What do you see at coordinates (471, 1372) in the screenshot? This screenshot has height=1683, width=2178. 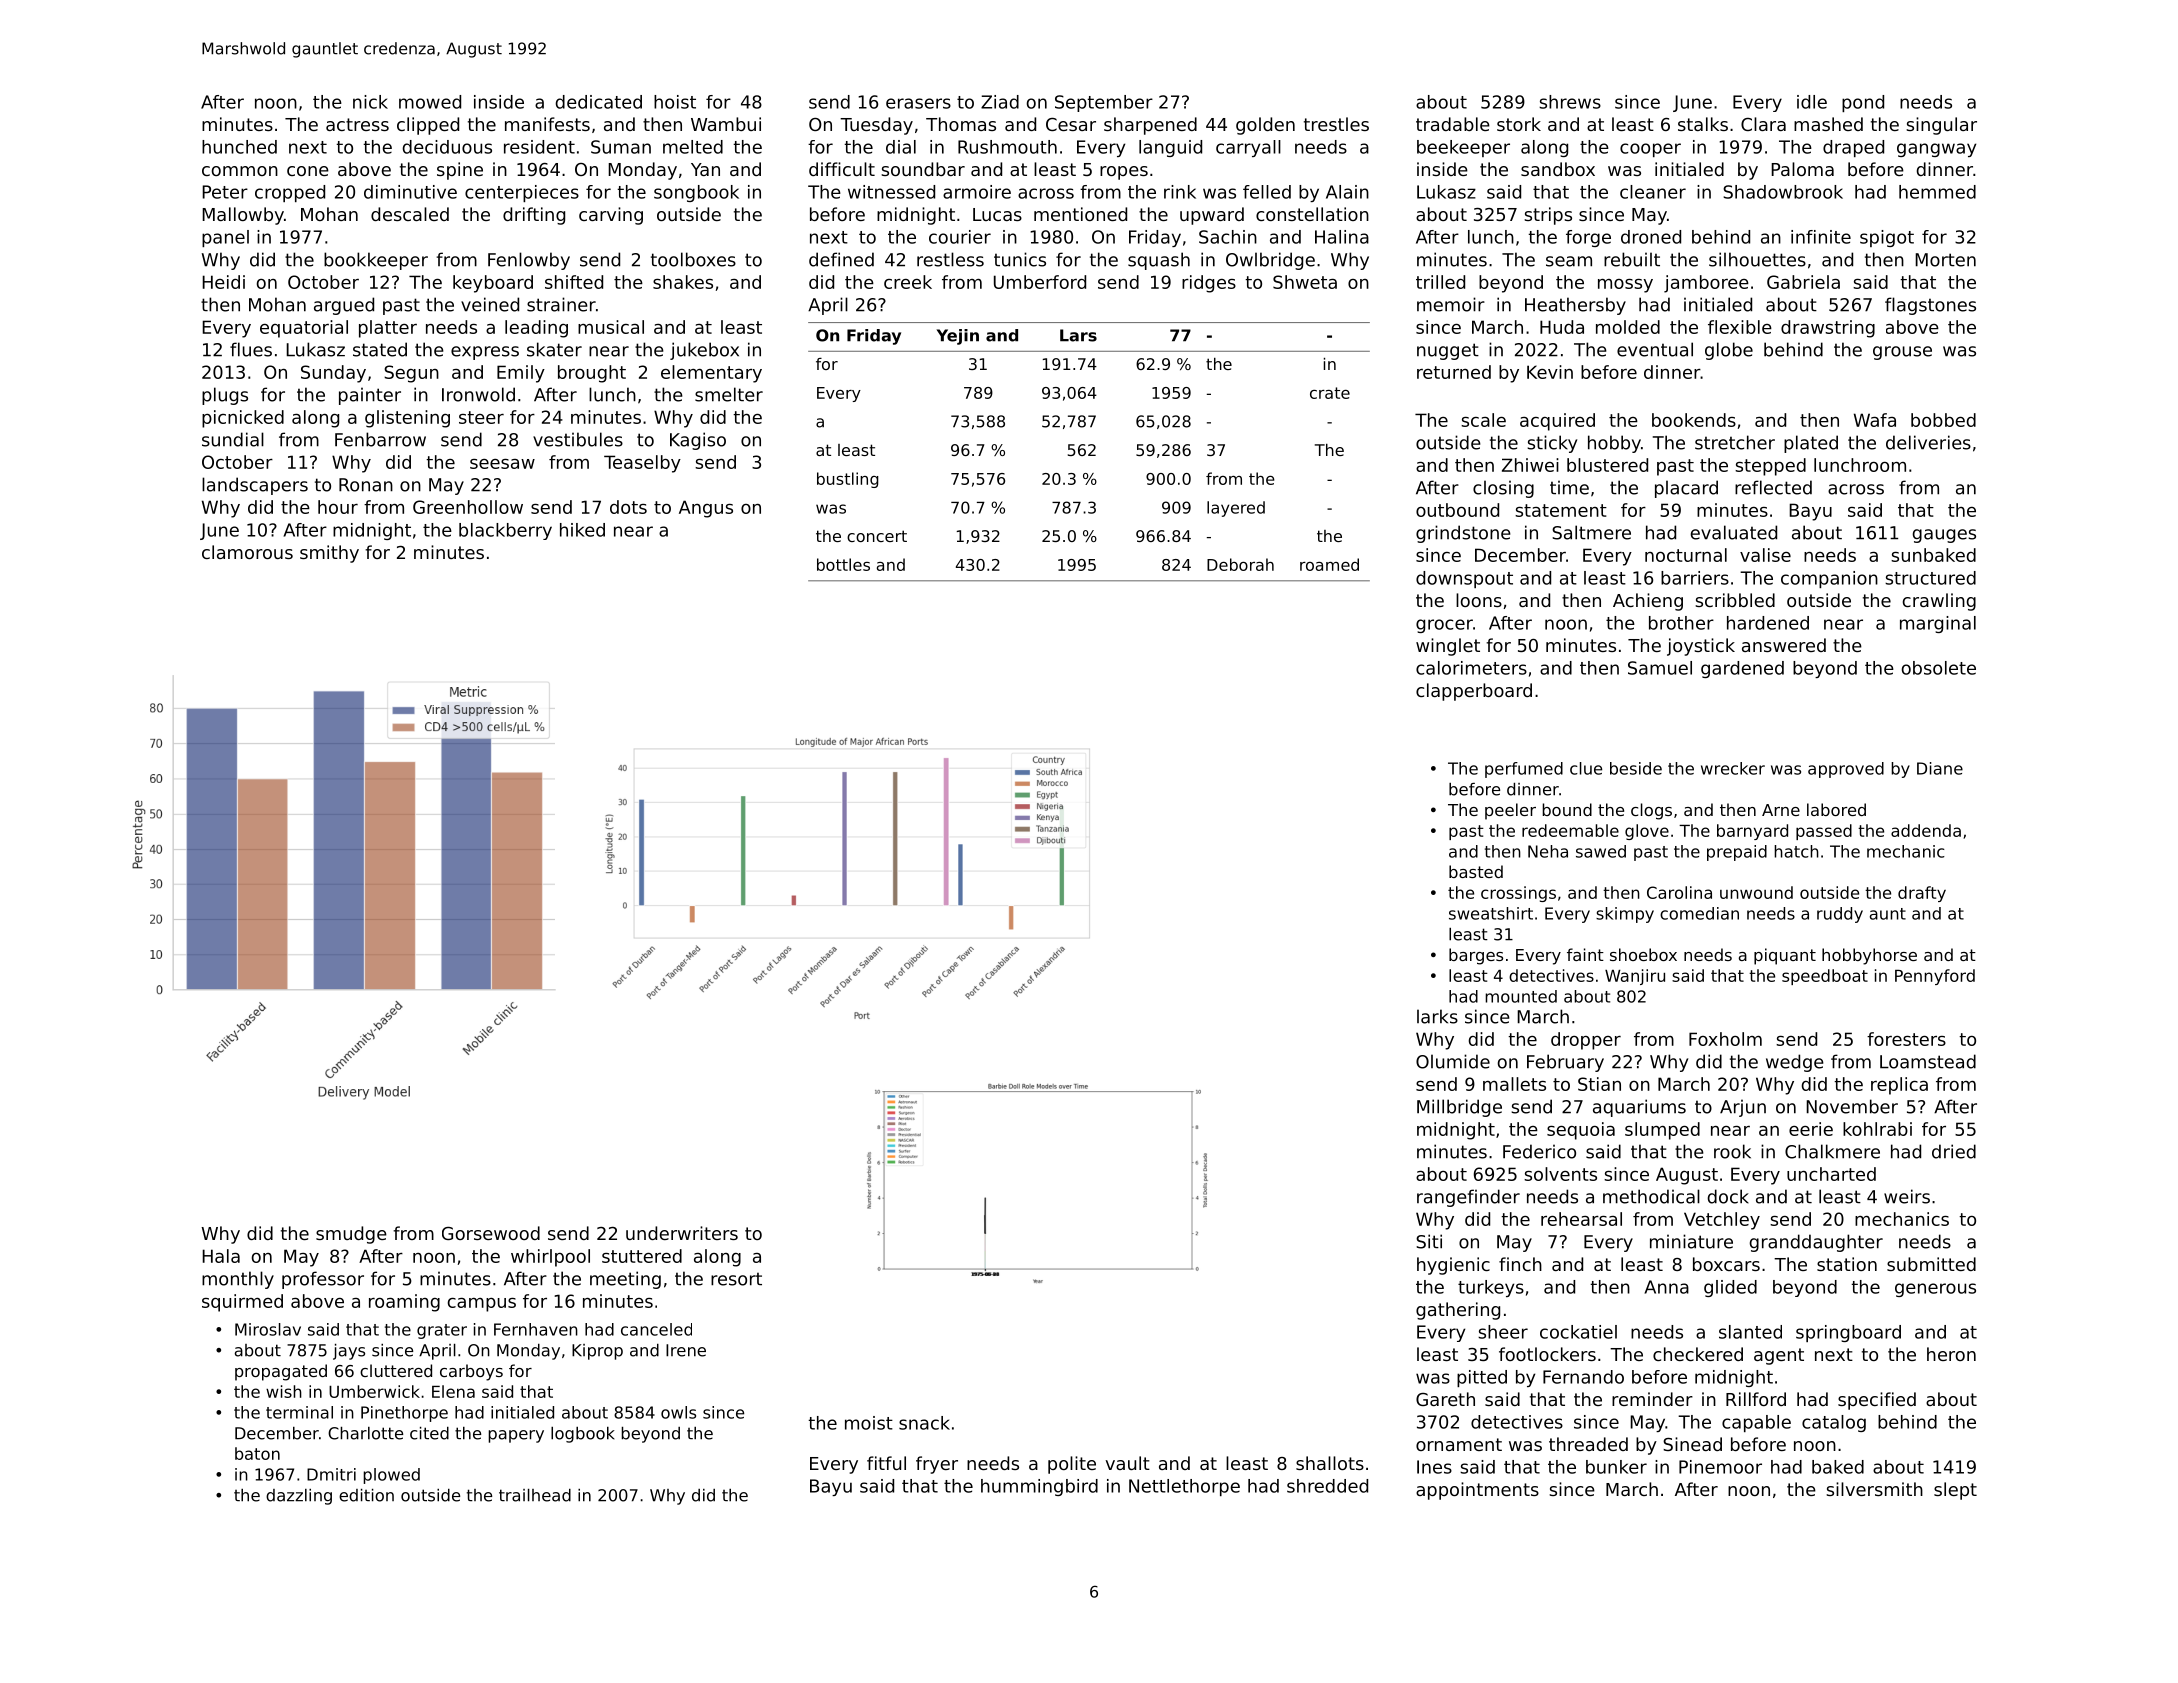 I see `carboys` at bounding box center [471, 1372].
